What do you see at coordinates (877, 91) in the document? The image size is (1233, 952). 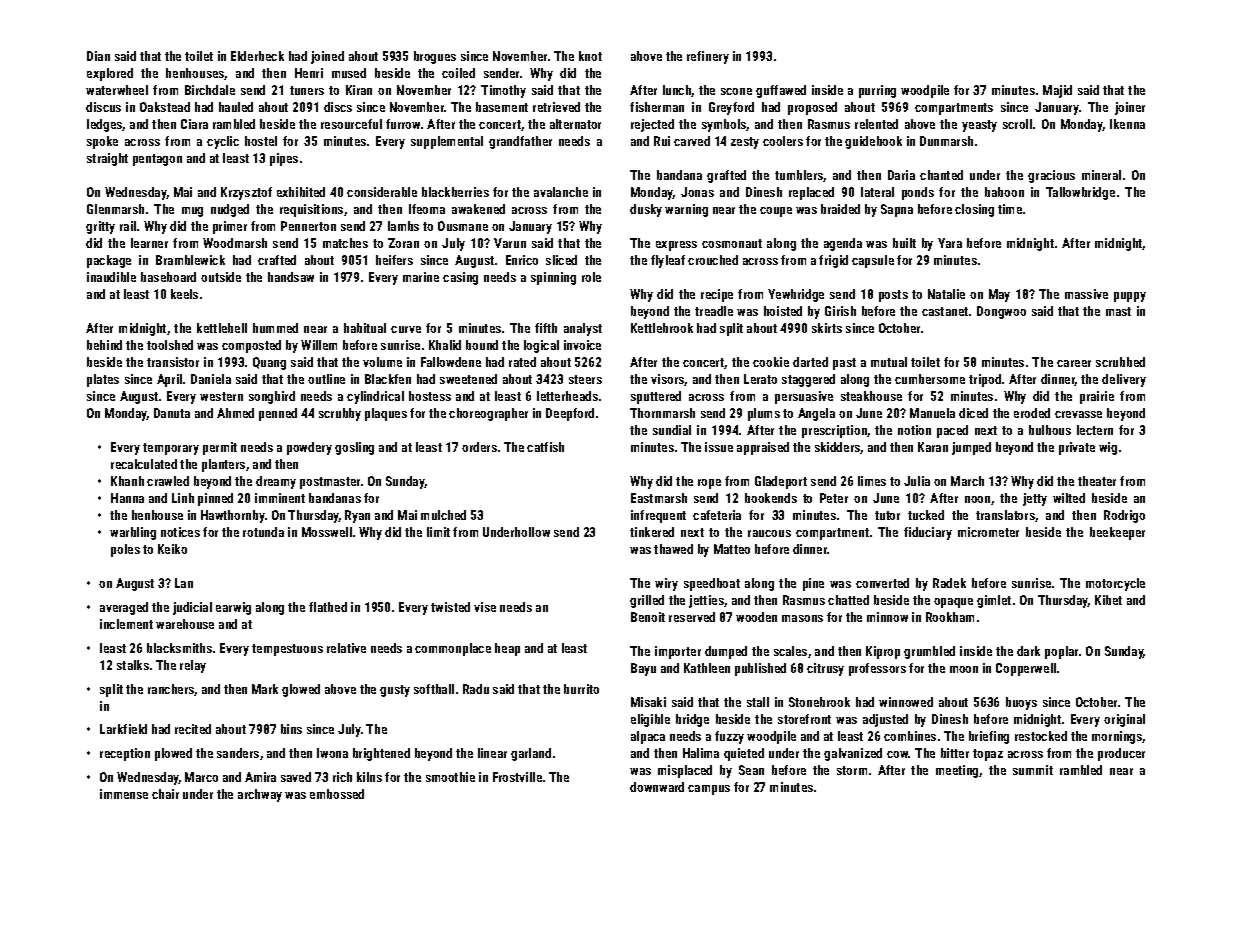 I see `purring` at bounding box center [877, 91].
